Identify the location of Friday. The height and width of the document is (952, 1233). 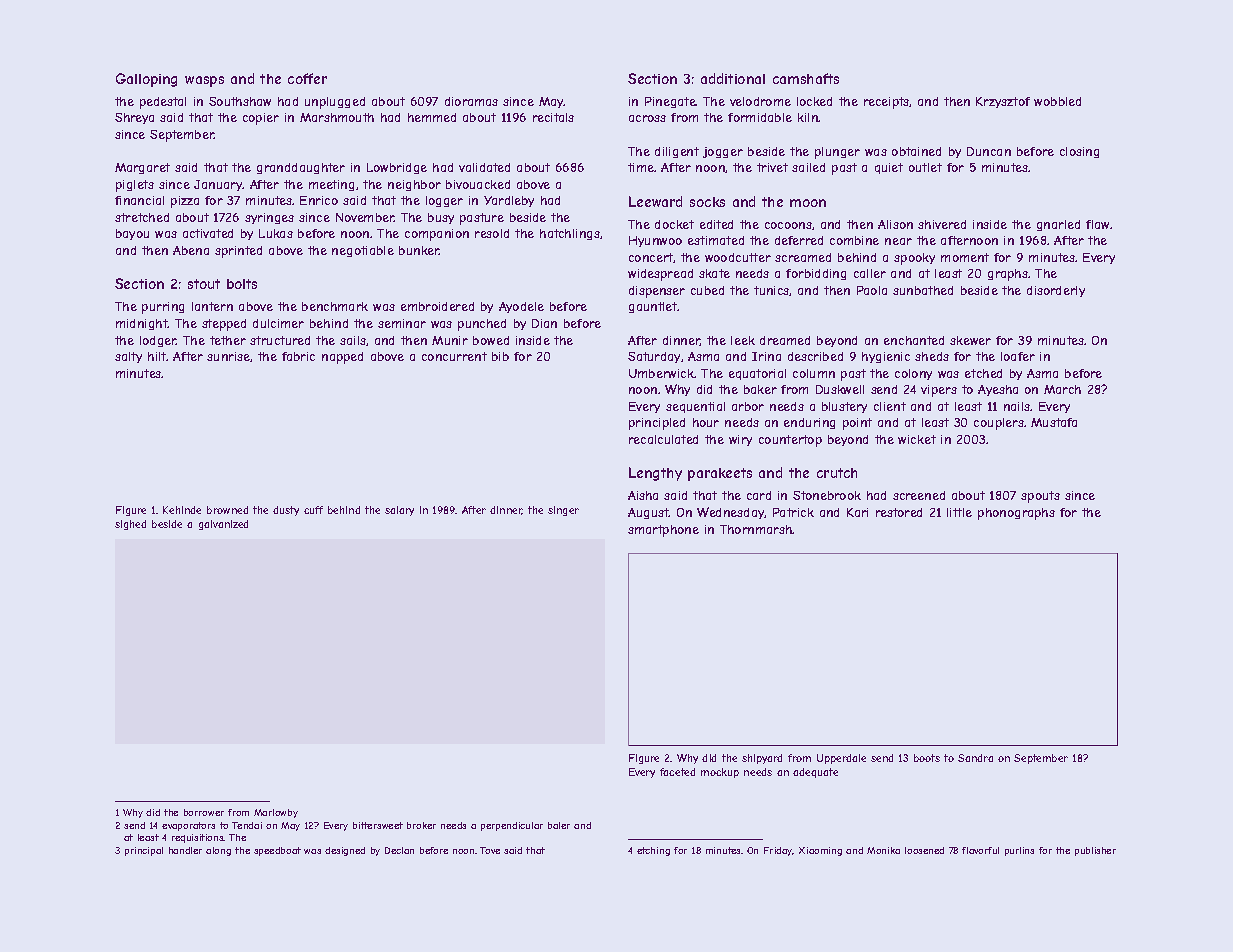
(778, 851).
